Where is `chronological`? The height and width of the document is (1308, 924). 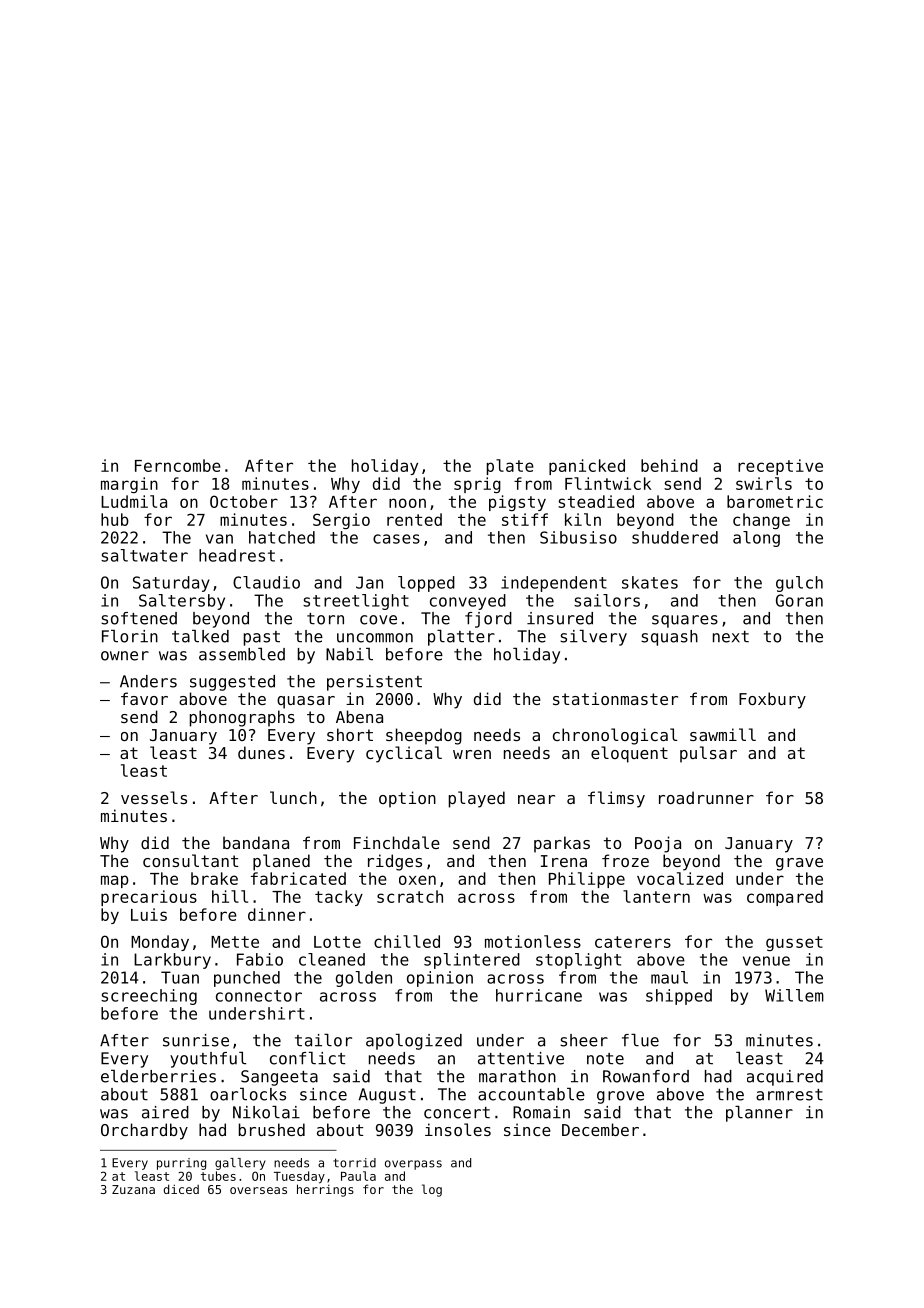 chronological is located at coordinates (615, 736).
